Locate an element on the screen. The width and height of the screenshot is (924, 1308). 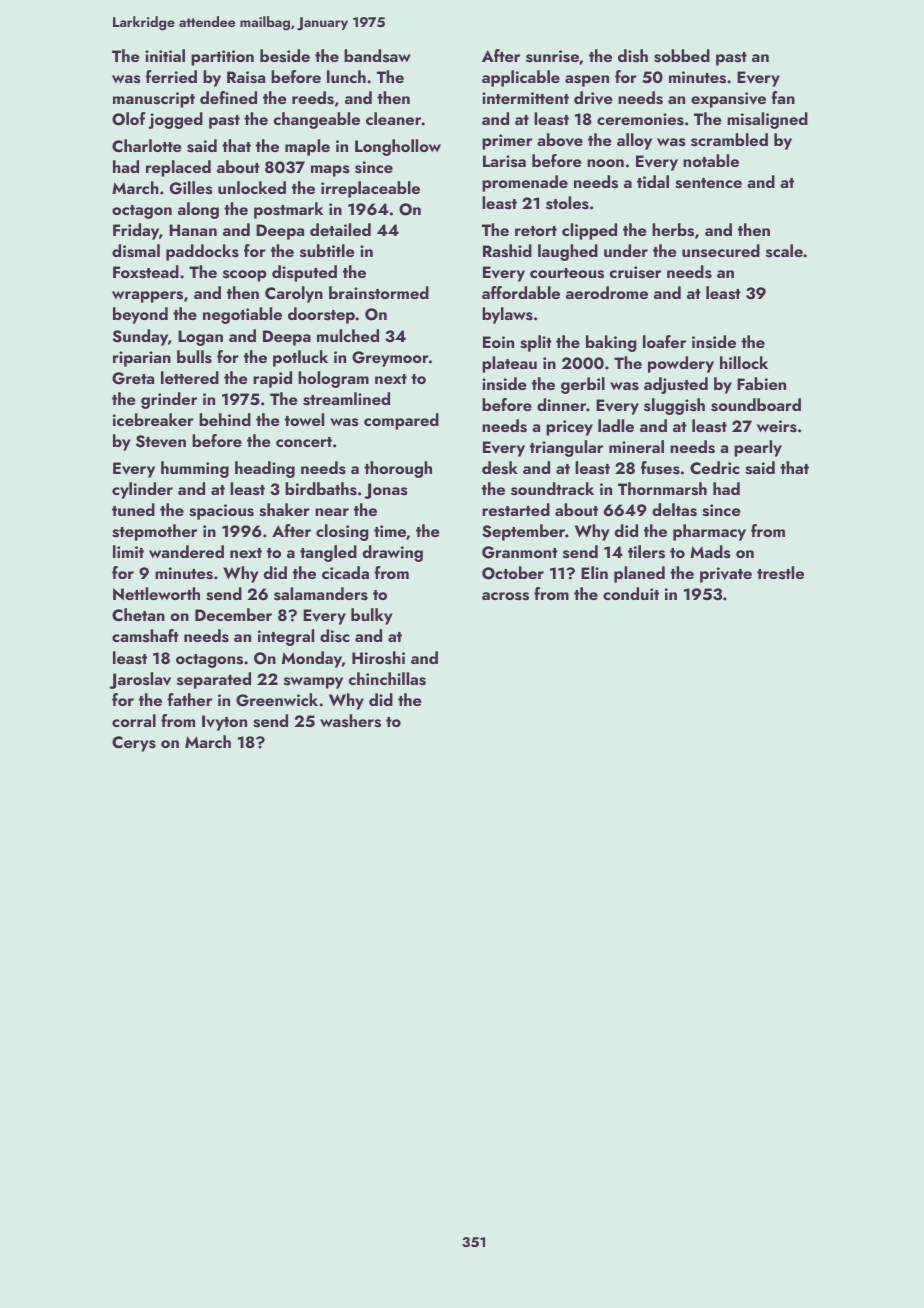
ferried is located at coordinates (171, 76).
